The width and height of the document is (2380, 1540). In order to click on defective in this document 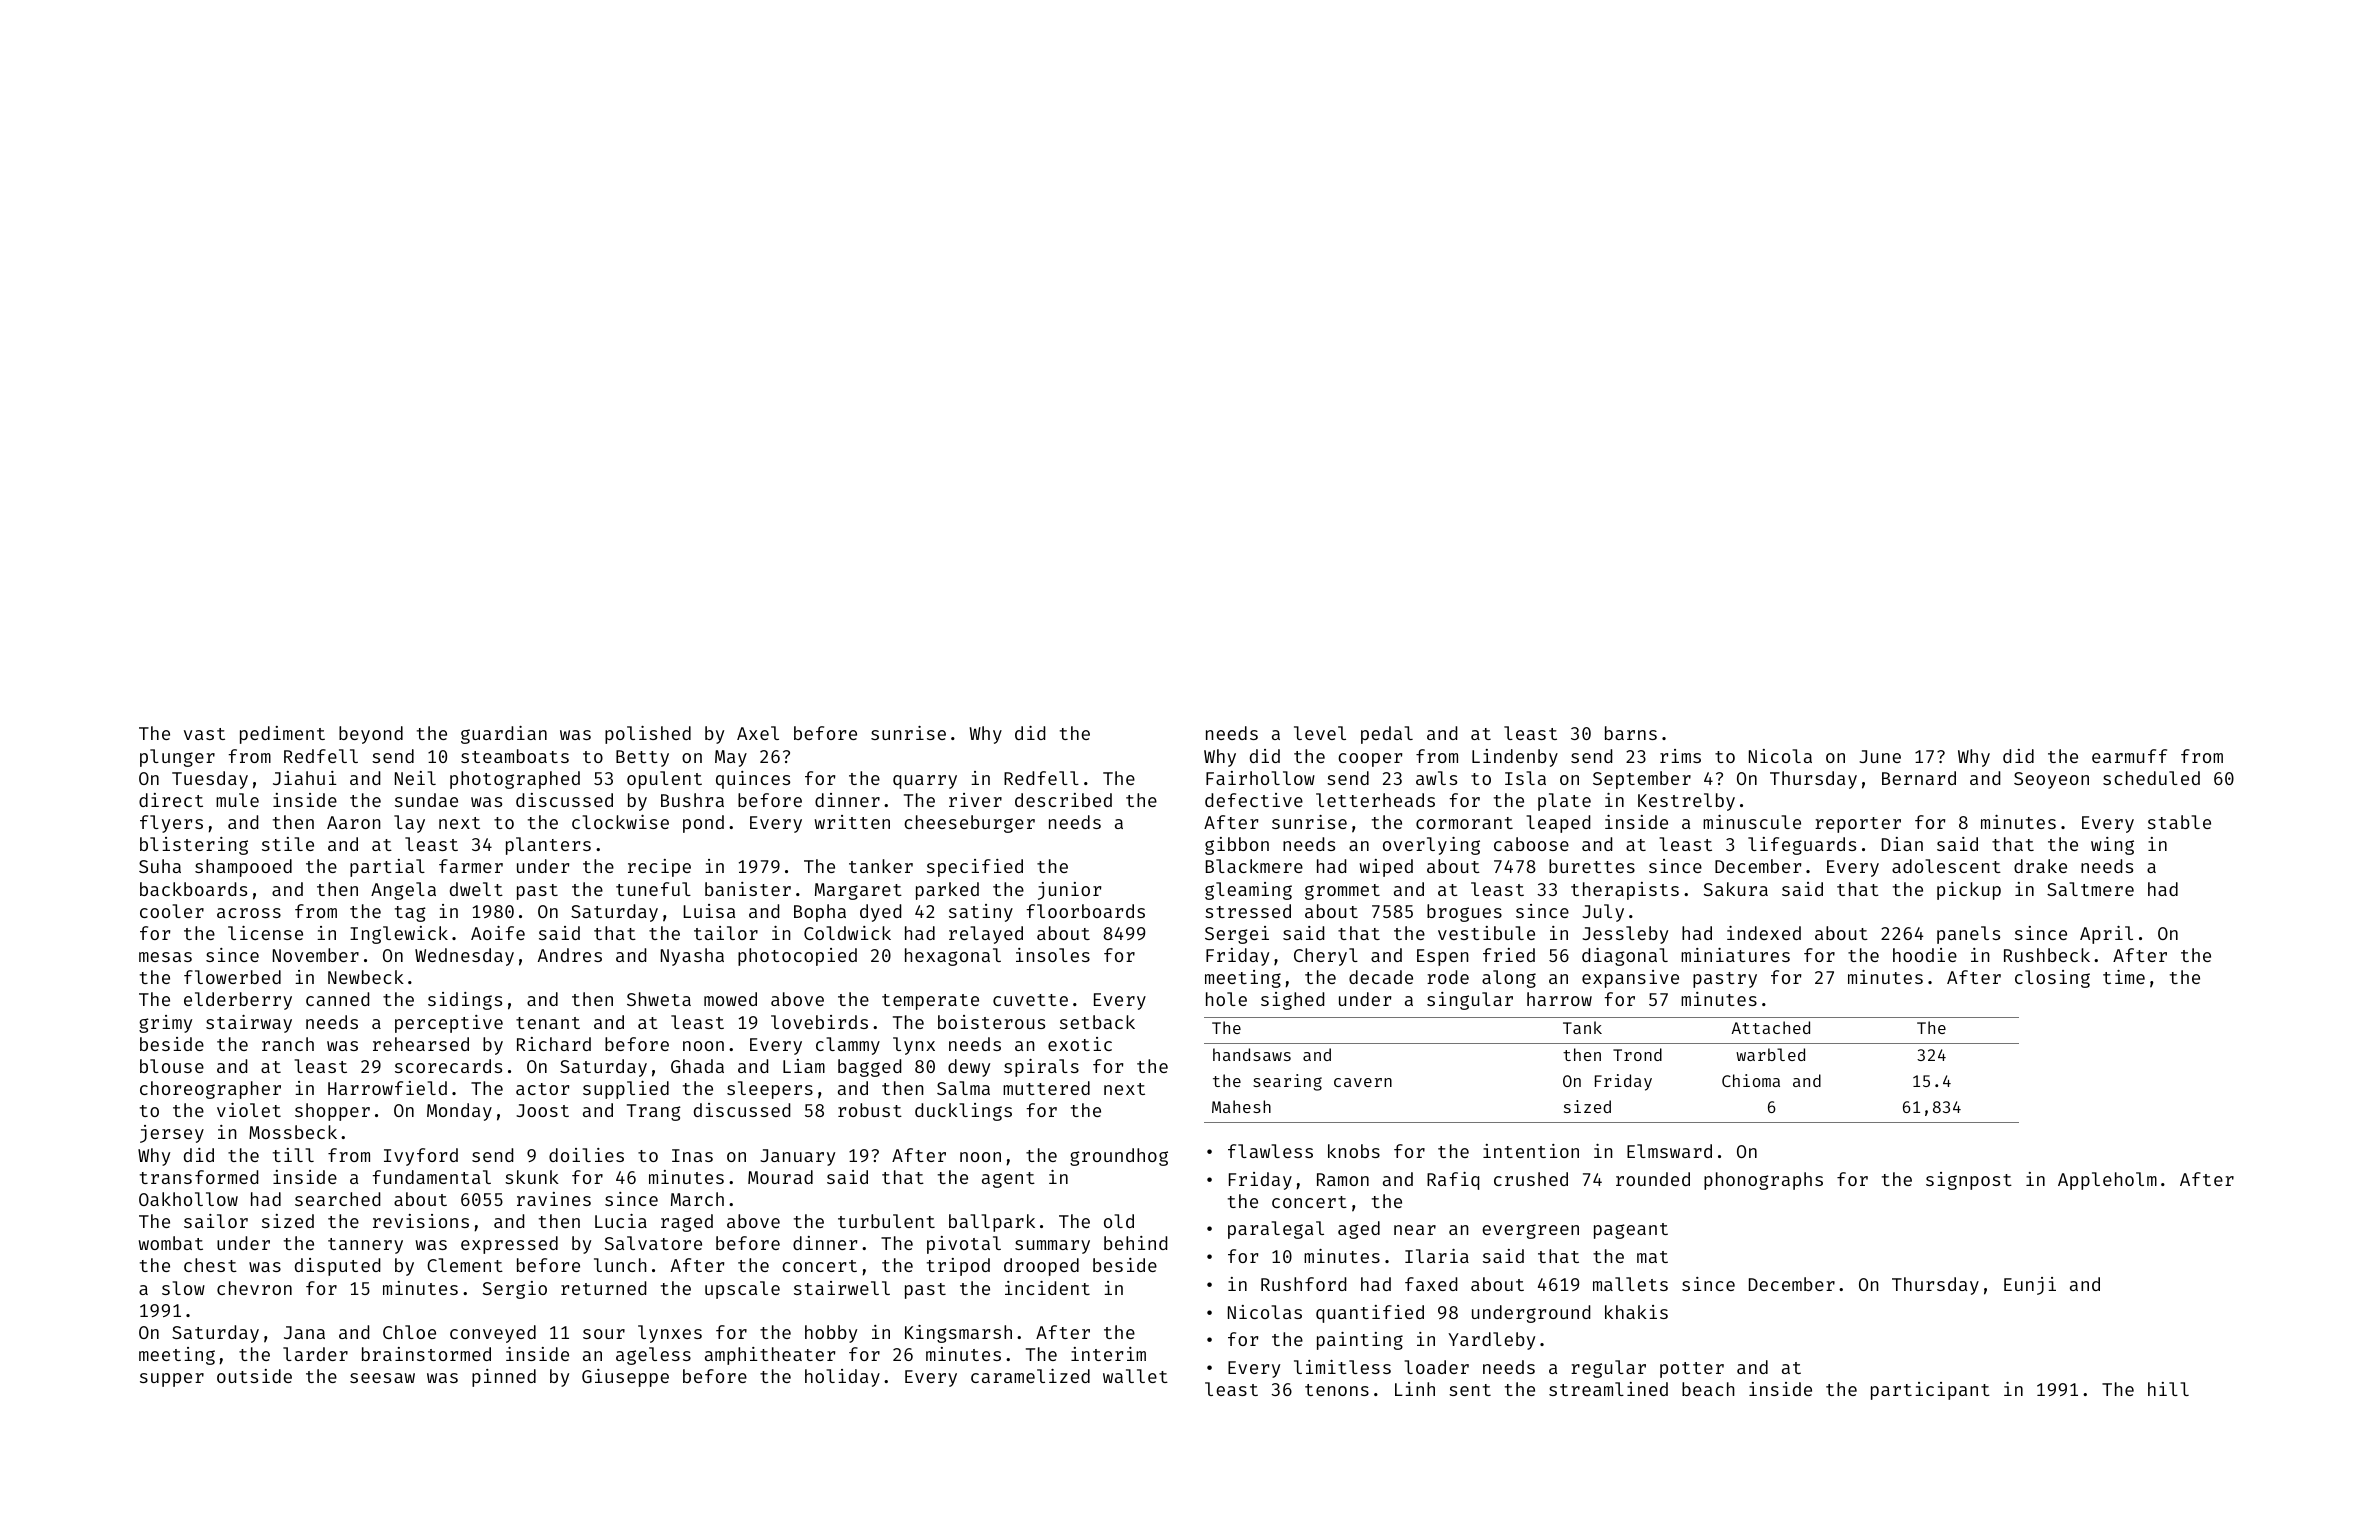, I will do `click(1254, 800)`.
